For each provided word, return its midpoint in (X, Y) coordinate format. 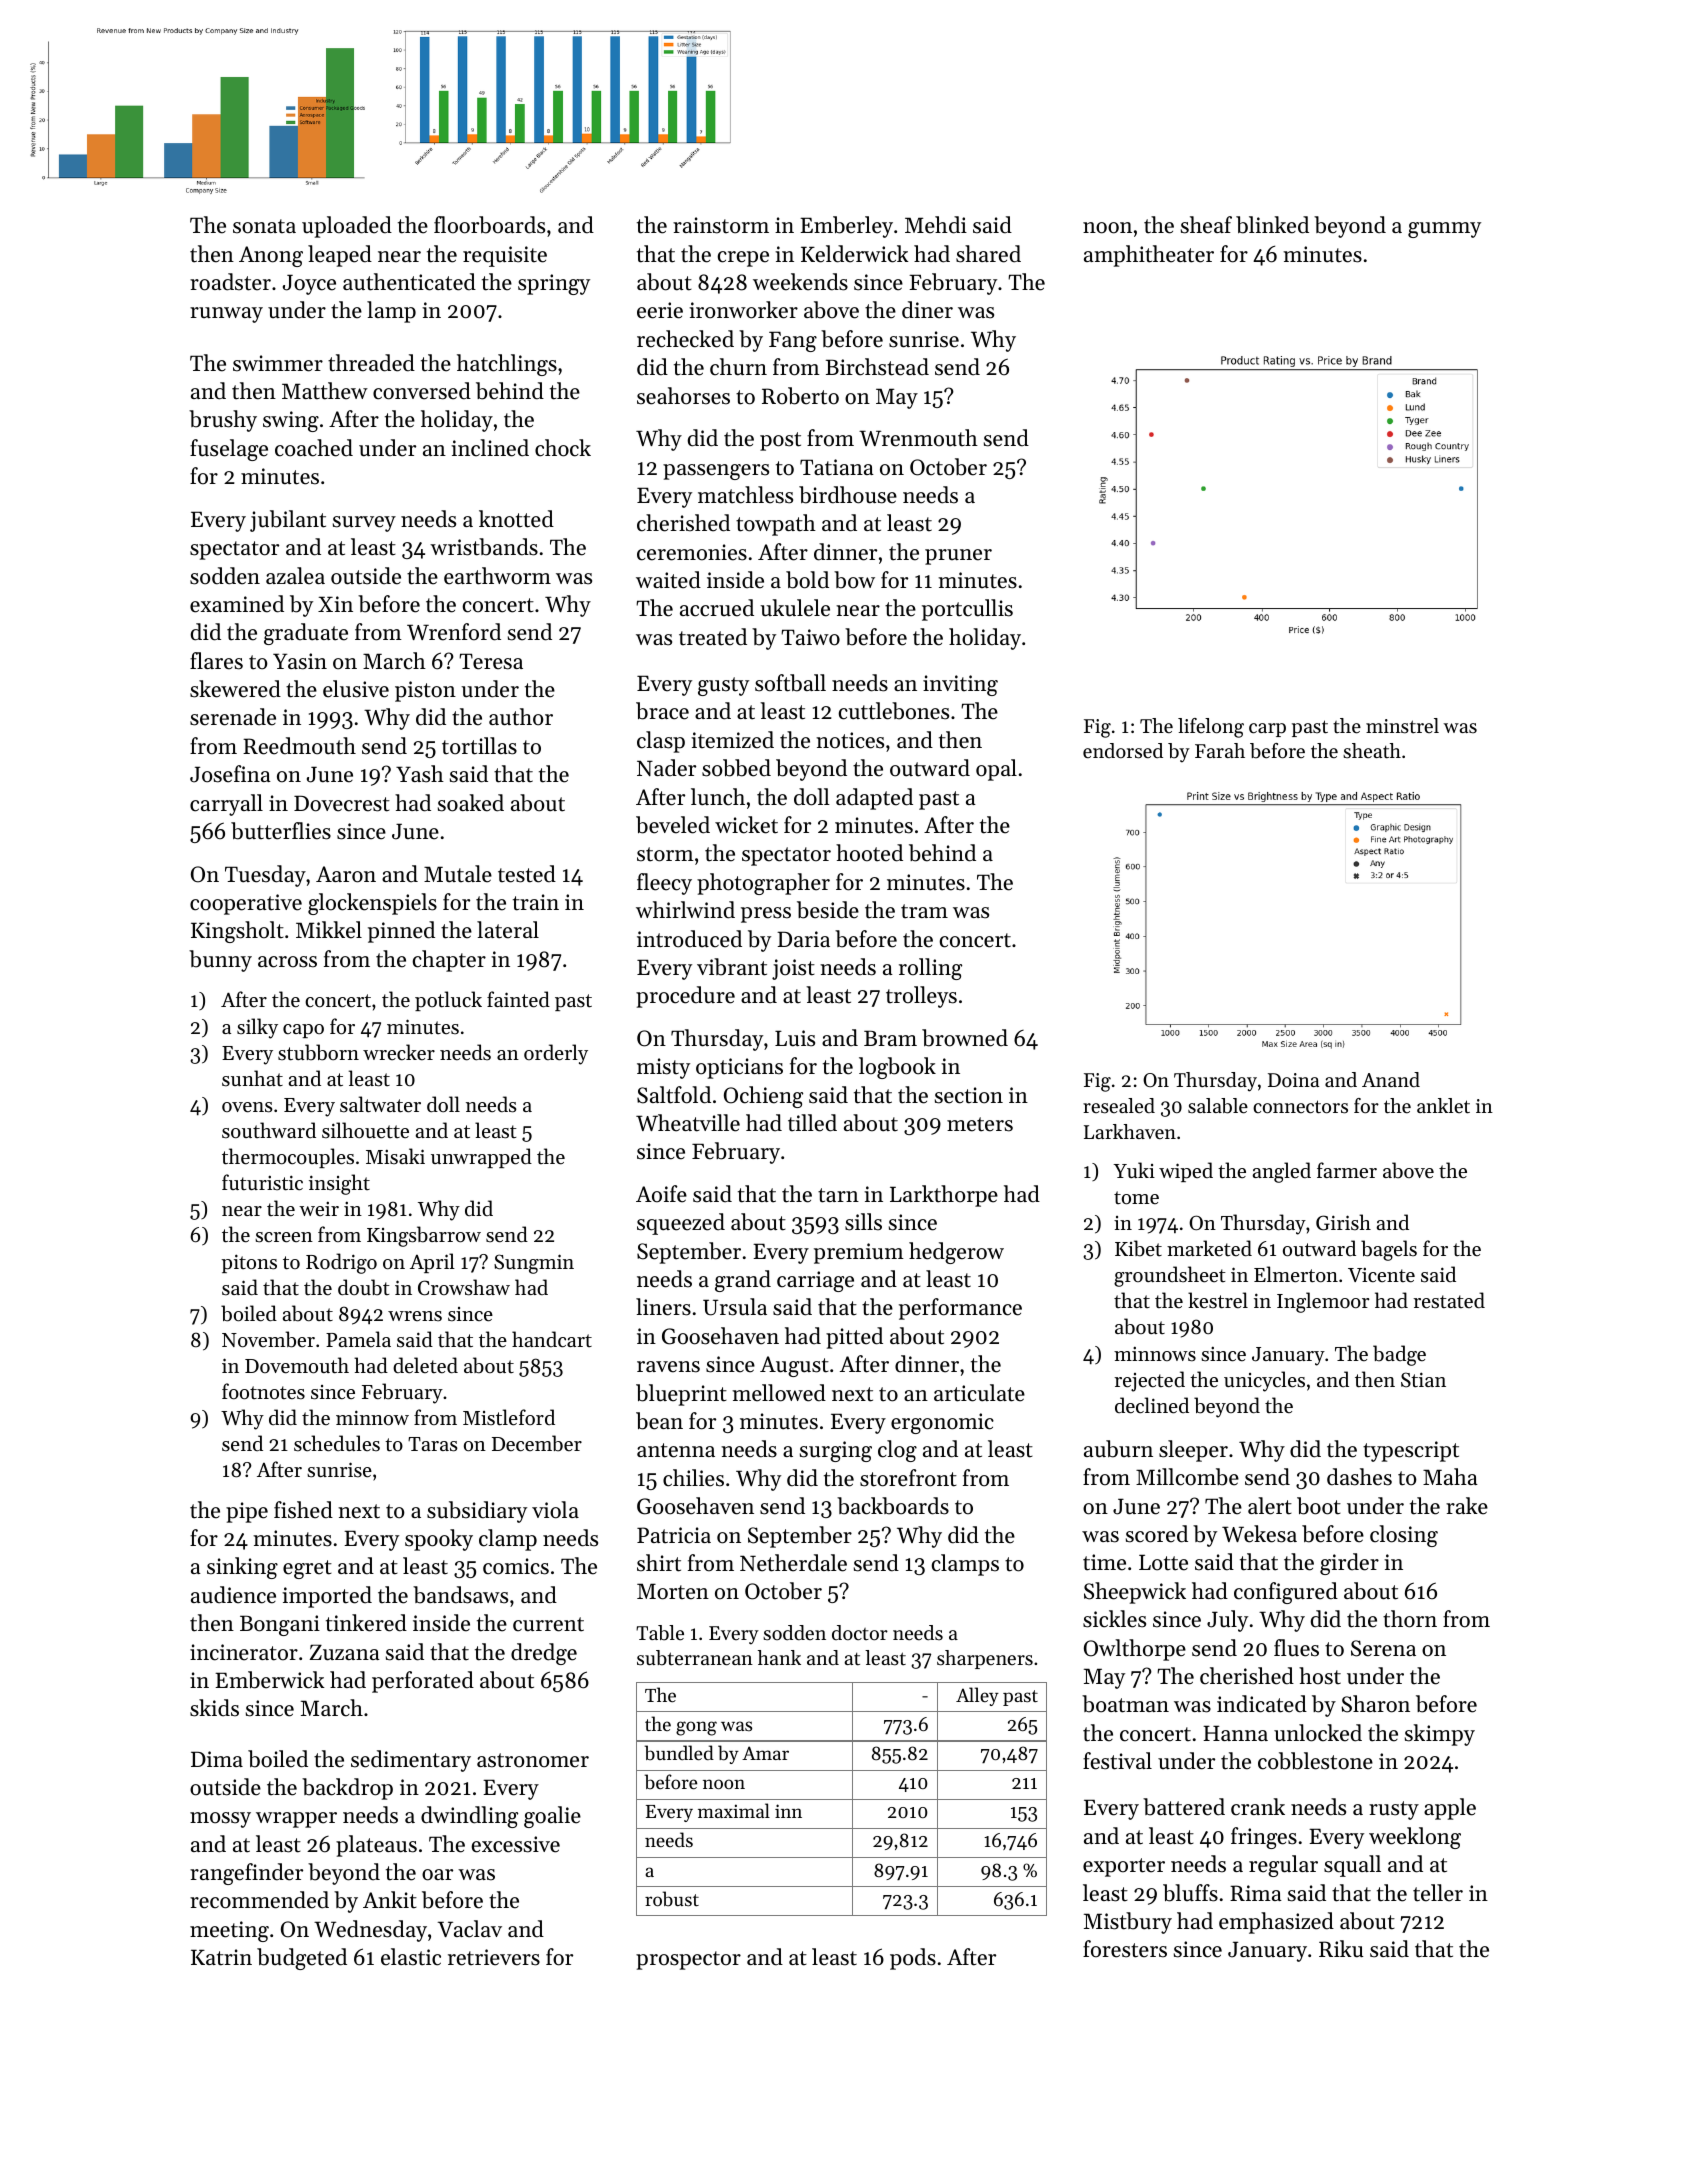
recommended (259, 1900)
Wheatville (688, 1123)
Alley (977, 1696)
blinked (1272, 225)
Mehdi (936, 225)
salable (1218, 1106)
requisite (505, 256)
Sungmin (534, 1264)
